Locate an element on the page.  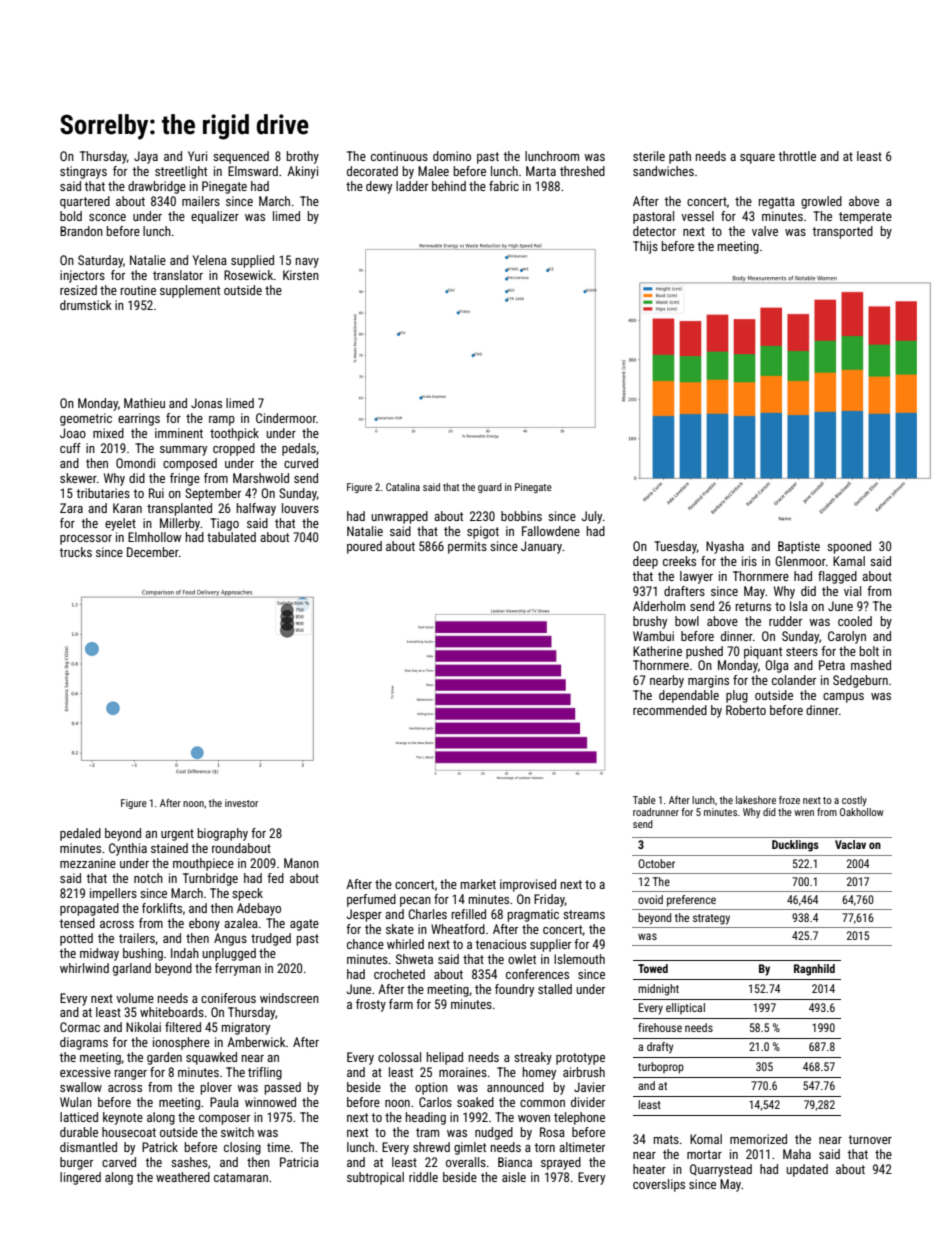
investor is located at coordinates (241, 803).
